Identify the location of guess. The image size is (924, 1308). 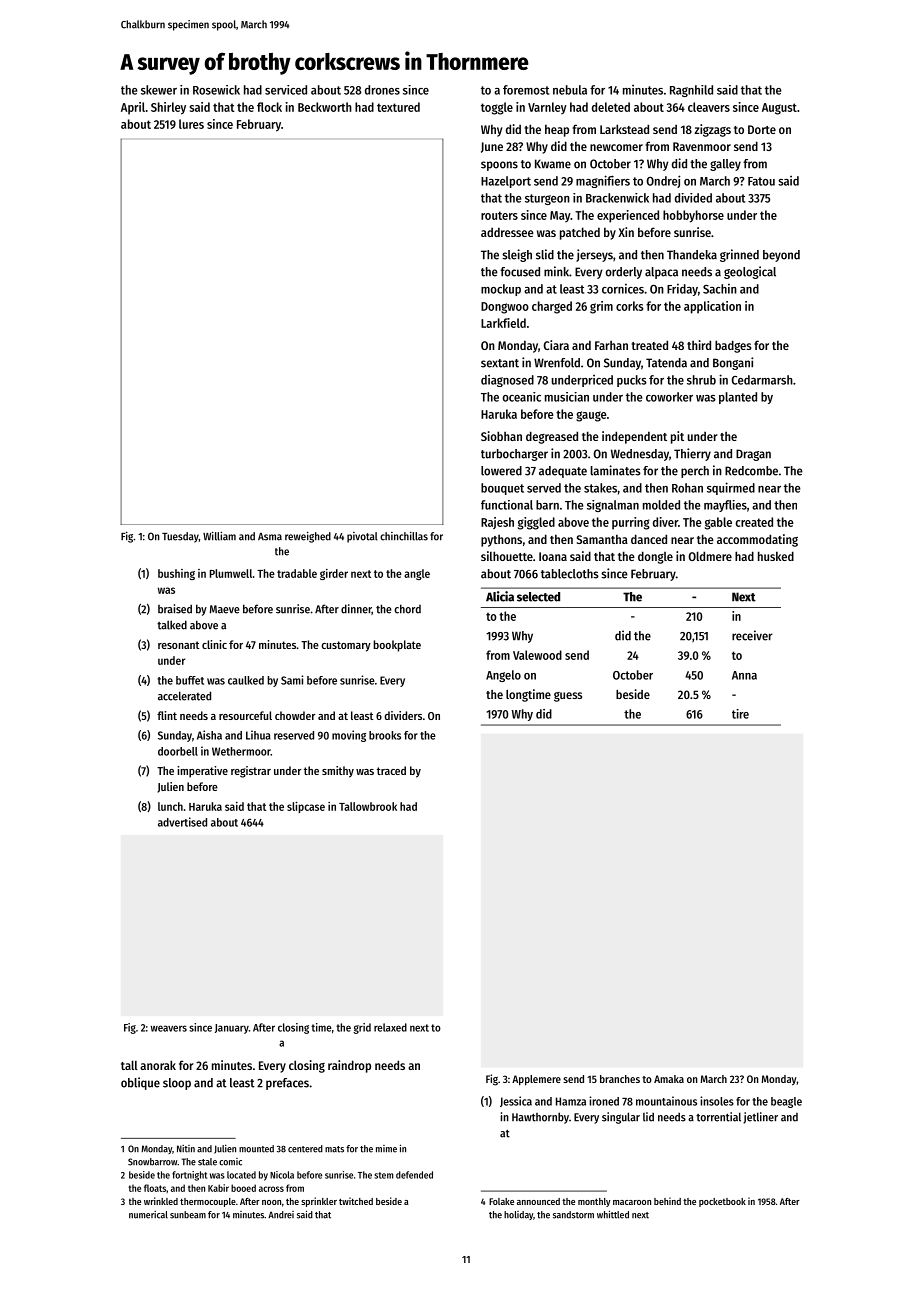
(568, 697).
